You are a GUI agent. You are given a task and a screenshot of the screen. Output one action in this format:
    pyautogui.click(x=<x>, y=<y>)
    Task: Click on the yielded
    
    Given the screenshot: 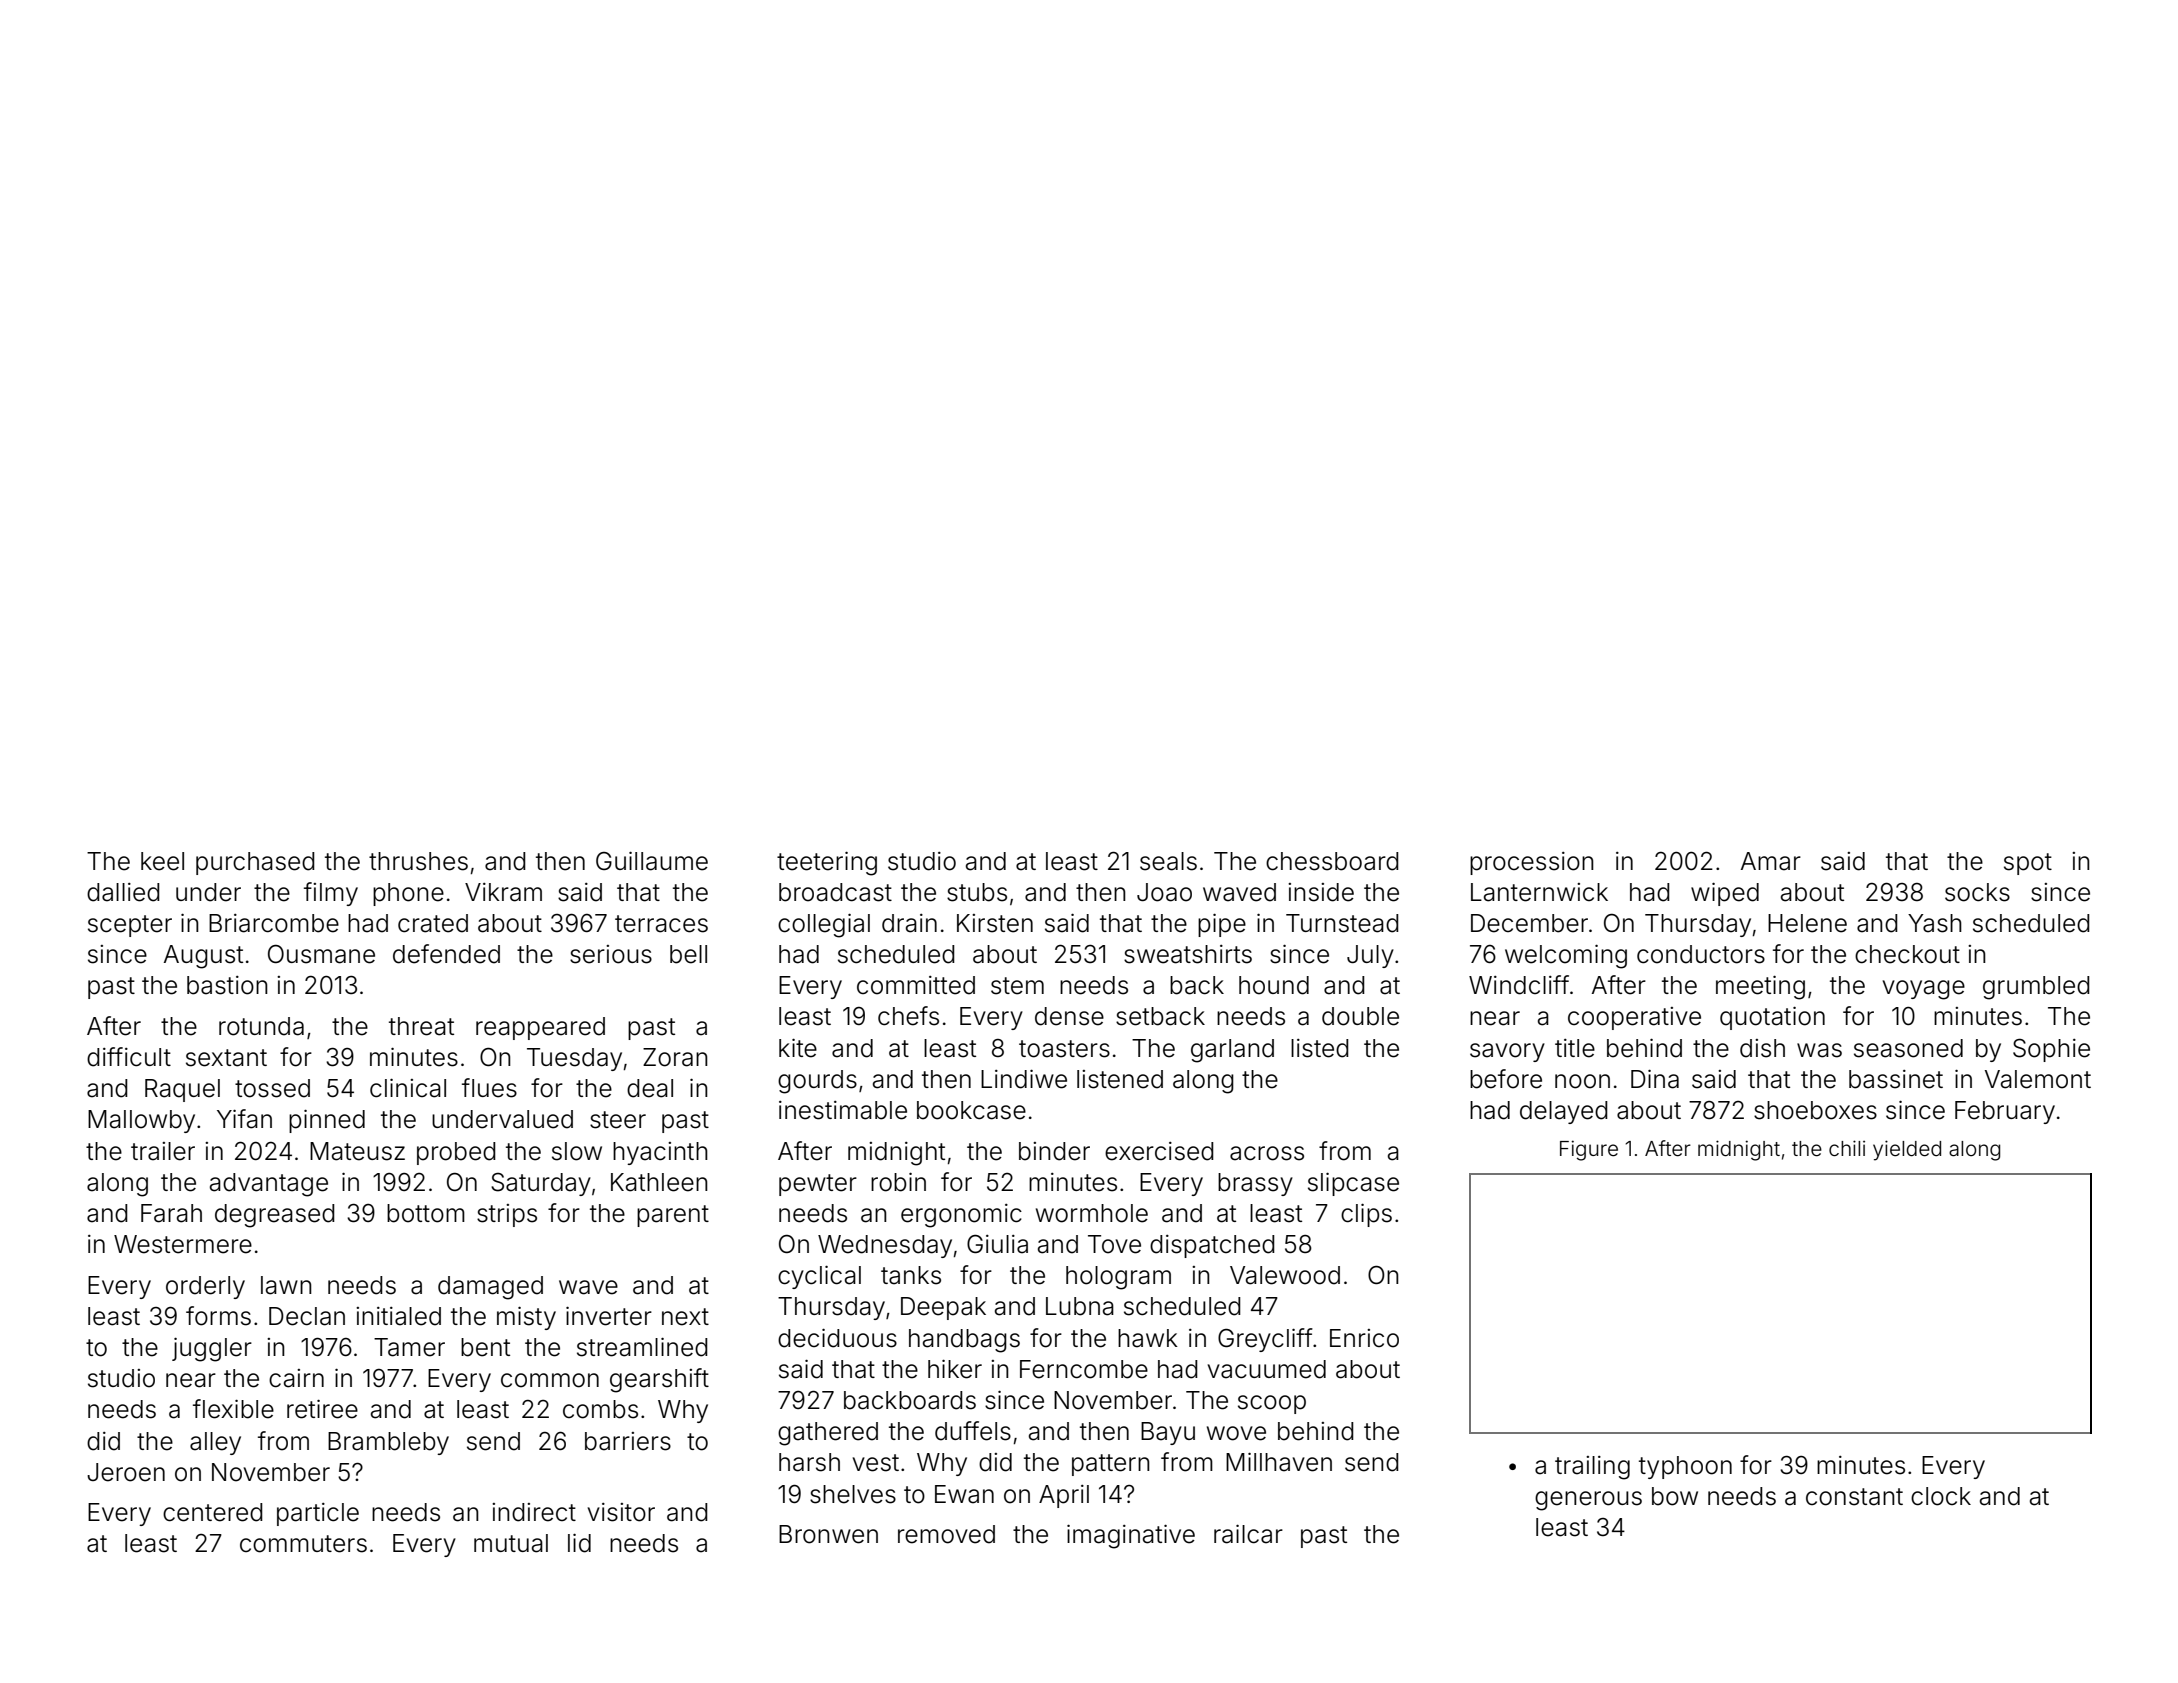 What is the action you would take?
    pyautogui.click(x=1907, y=1150)
